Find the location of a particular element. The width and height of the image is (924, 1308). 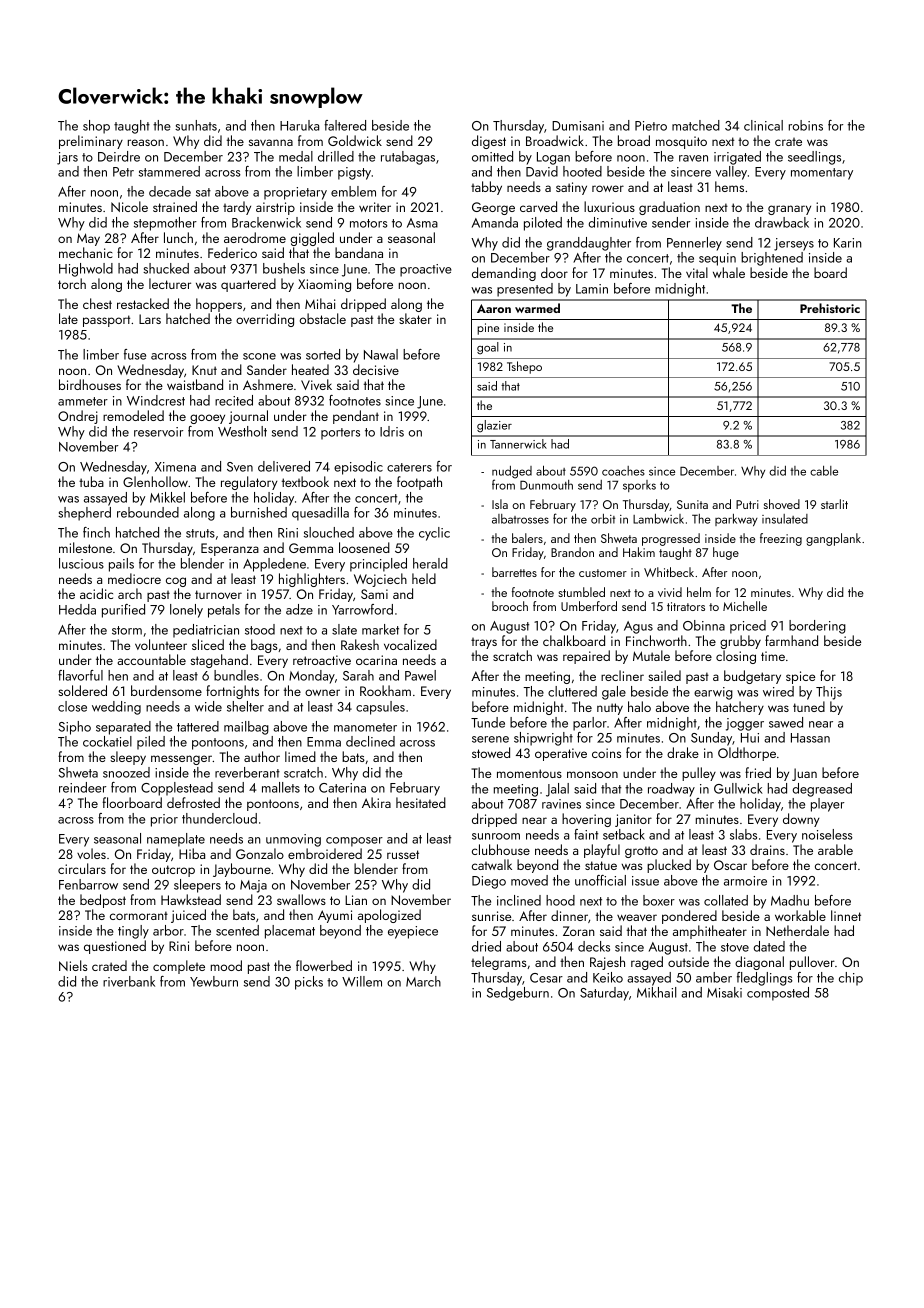

Pietro is located at coordinates (651, 126).
